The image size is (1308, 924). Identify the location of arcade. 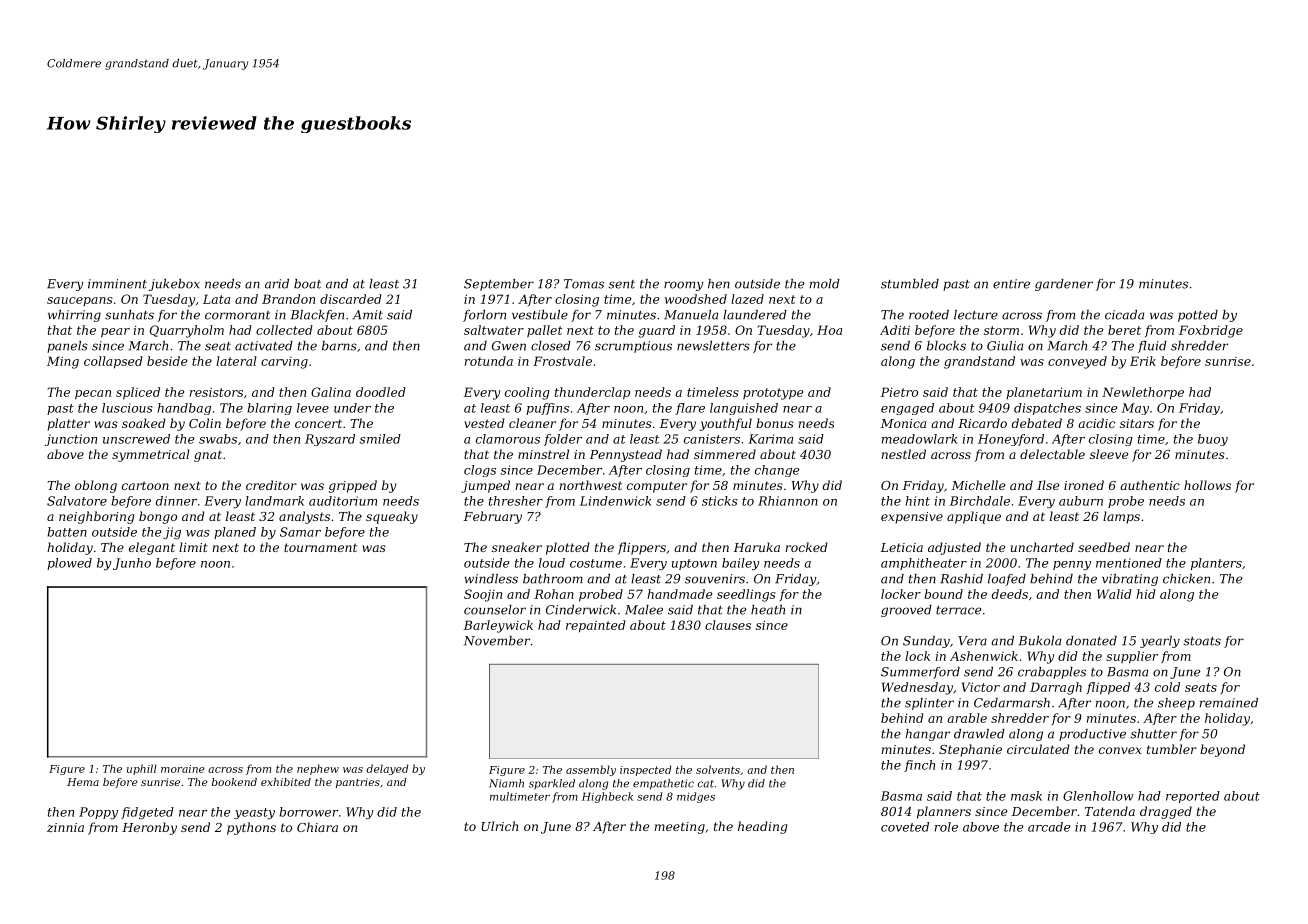
(1049, 827).
